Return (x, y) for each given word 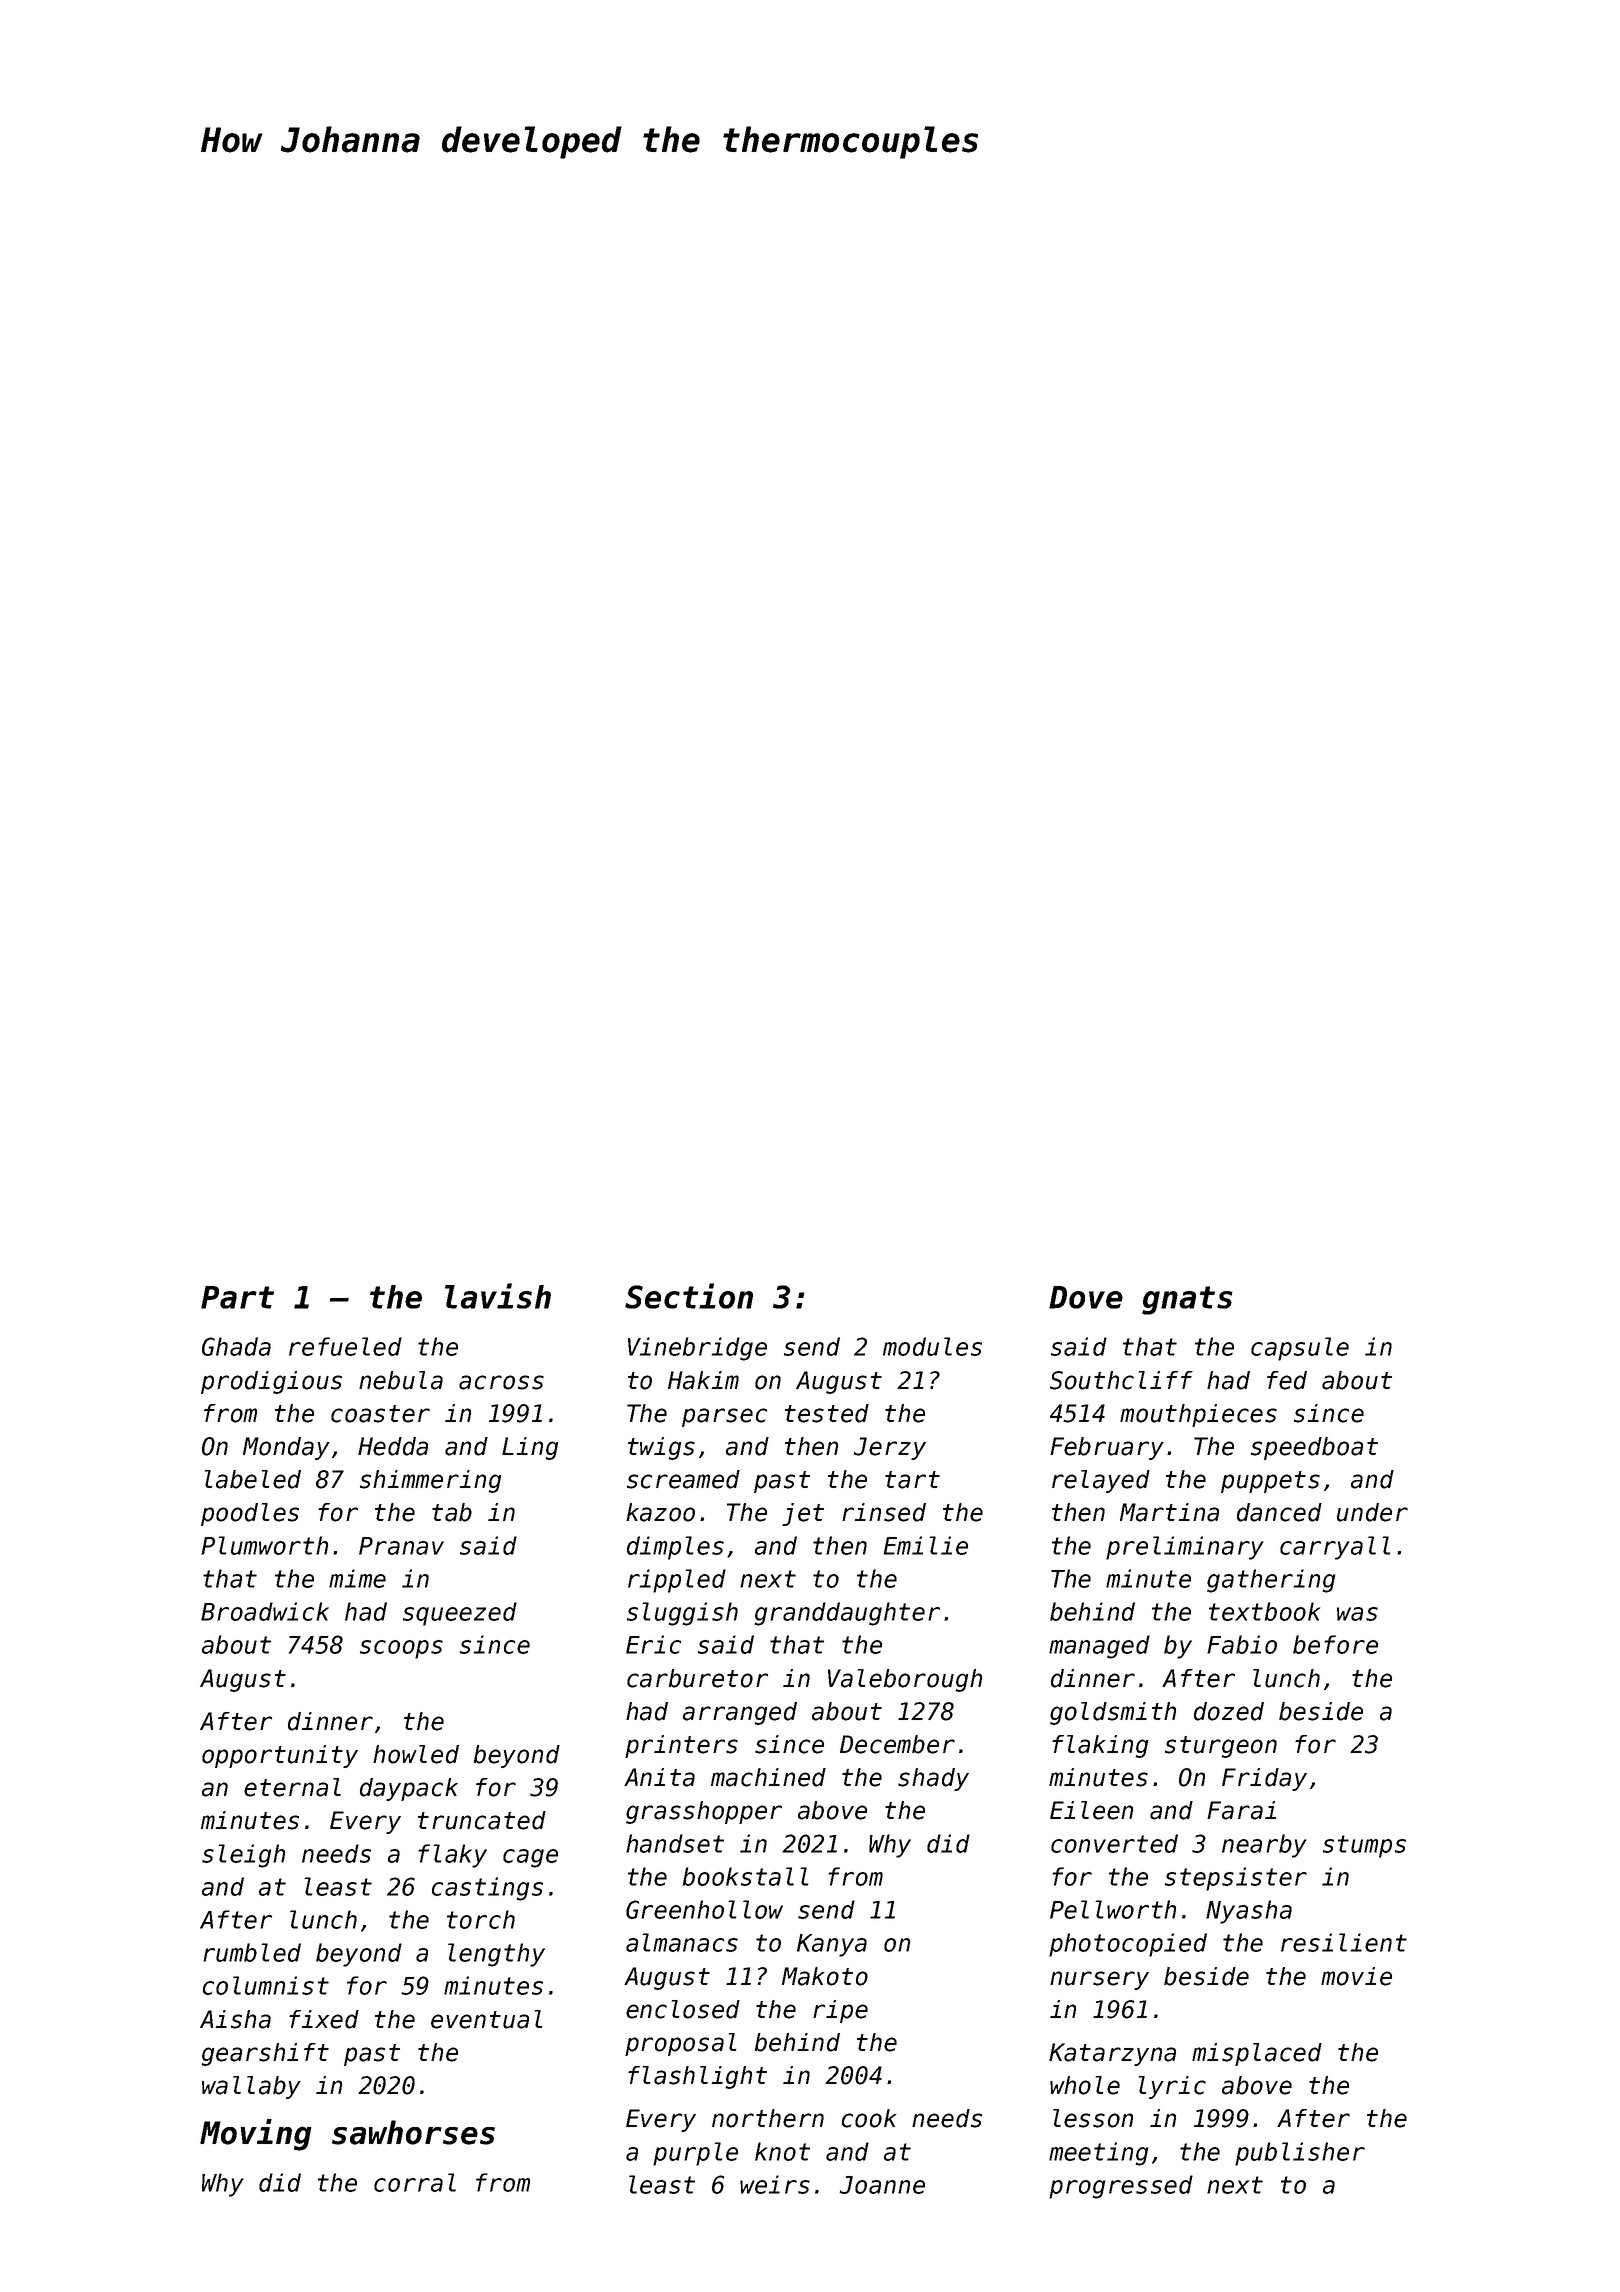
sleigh (243, 1856)
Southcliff (1121, 1380)
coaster (380, 1414)
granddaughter (847, 1614)
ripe (840, 2011)
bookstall (745, 1876)
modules (932, 1346)
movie (1356, 1976)
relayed (1101, 1481)
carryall (1335, 1548)
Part (237, 1297)
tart (912, 1480)
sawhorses (413, 2132)
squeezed (460, 1614)
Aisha (235, 2019)
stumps (1364, 1846)
